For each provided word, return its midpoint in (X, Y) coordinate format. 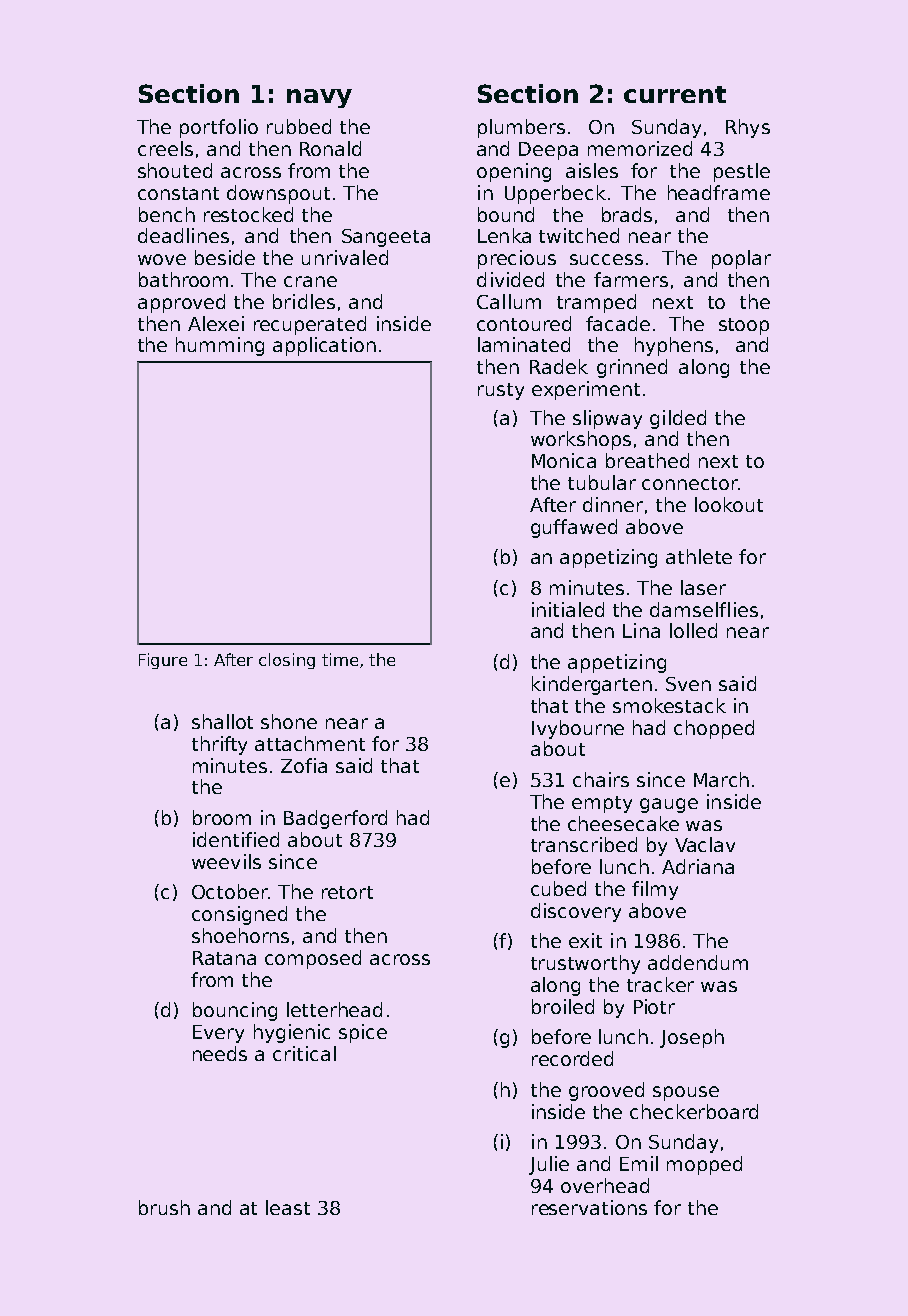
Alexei (216, 323)
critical (304, 1053)
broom (222, 817)
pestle (742, 172)
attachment (310, 743)
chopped (714, 729)
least (288, 1207)
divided (510, 279)
